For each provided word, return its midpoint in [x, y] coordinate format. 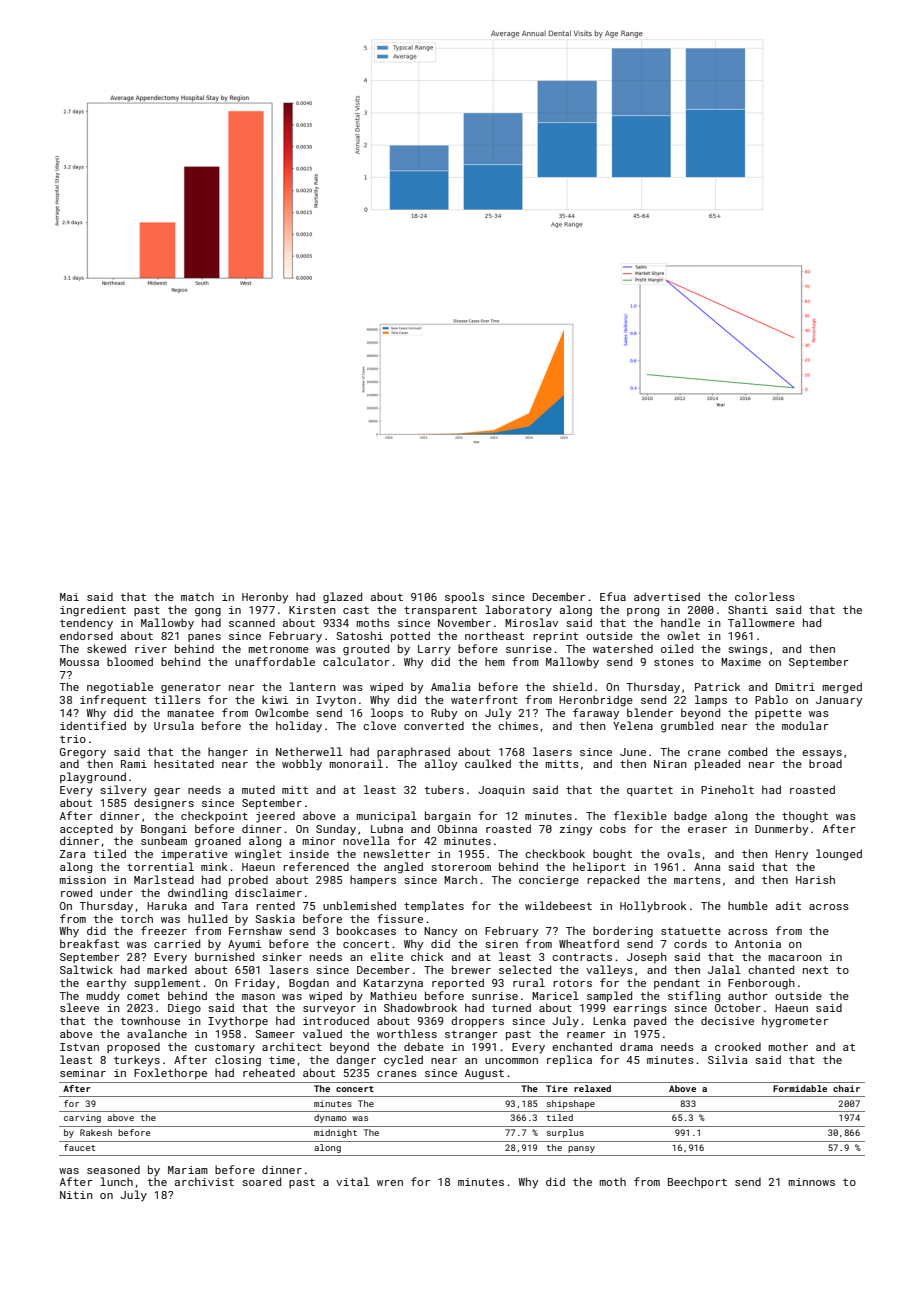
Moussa [79, 662]
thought [805, 817]
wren [390, 1183]
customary [225, 1048]
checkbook [555, 853]
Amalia [451, 686]
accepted [86, 829]
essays [822, 754]
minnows [811, 1182]
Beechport [697, 1182]
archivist [204, 1181]
